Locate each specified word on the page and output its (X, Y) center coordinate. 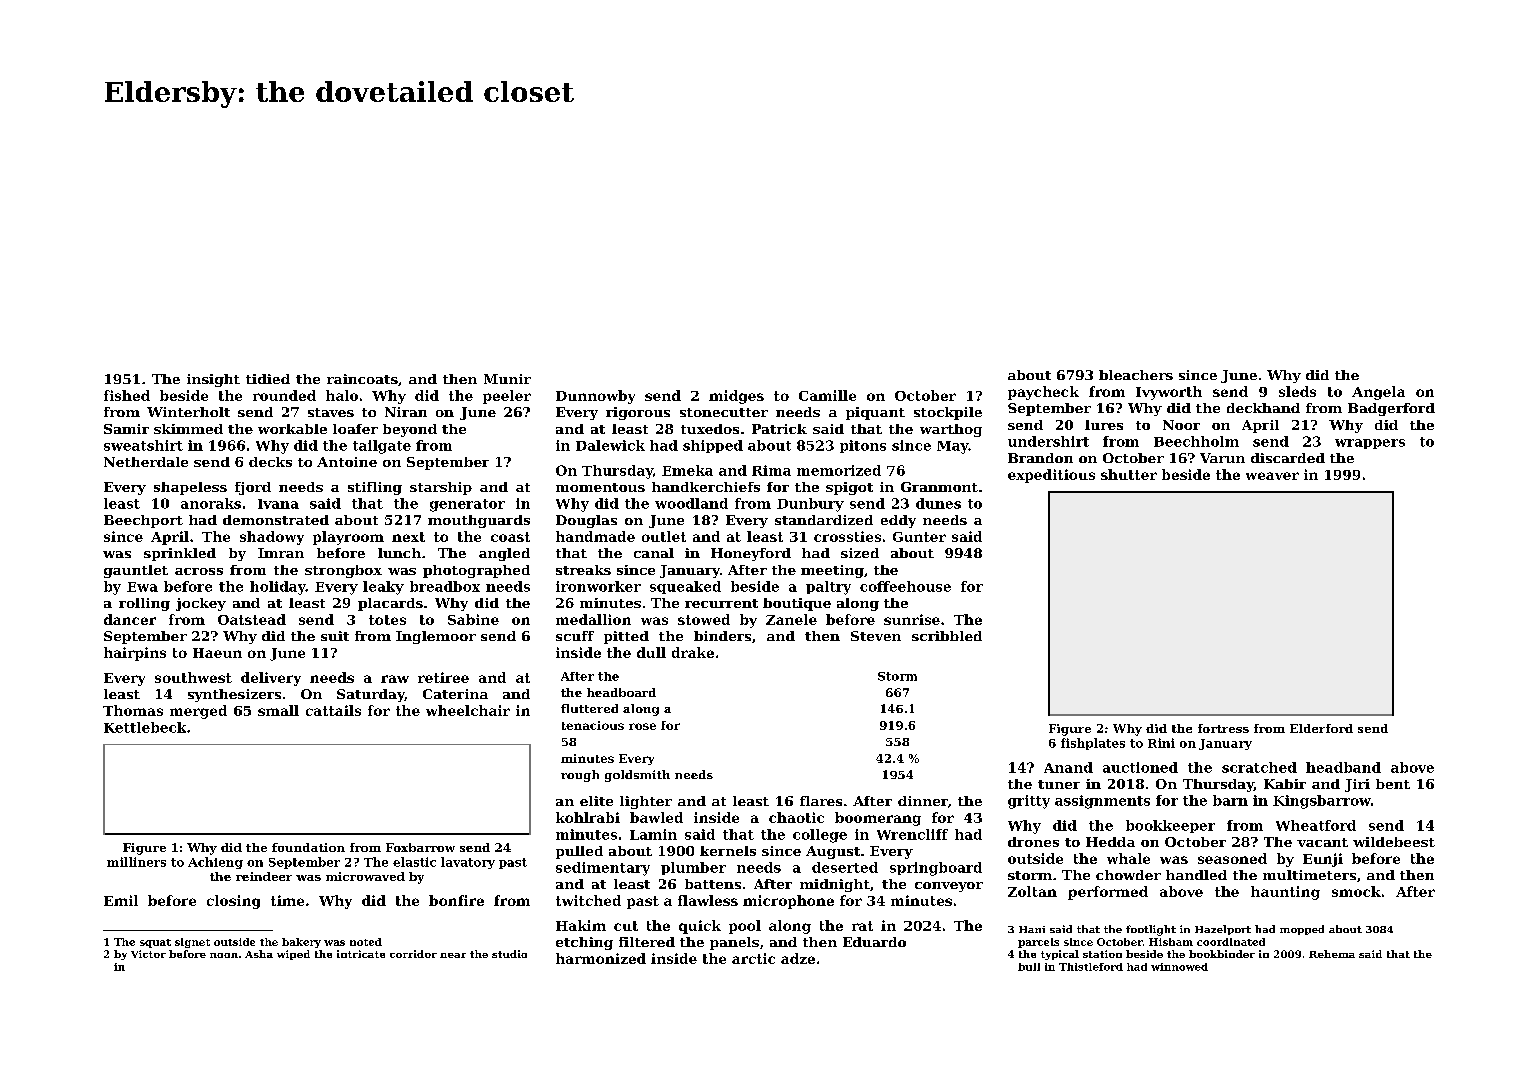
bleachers (1136, 375)
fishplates (1093, 744)
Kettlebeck (145, 727)
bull (1029, 967)
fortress (1223, 728)
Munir (507, 379)
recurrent (721, 603)
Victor (148, 954)
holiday (278, 588)
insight (213, 380)
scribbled (947, 636)
